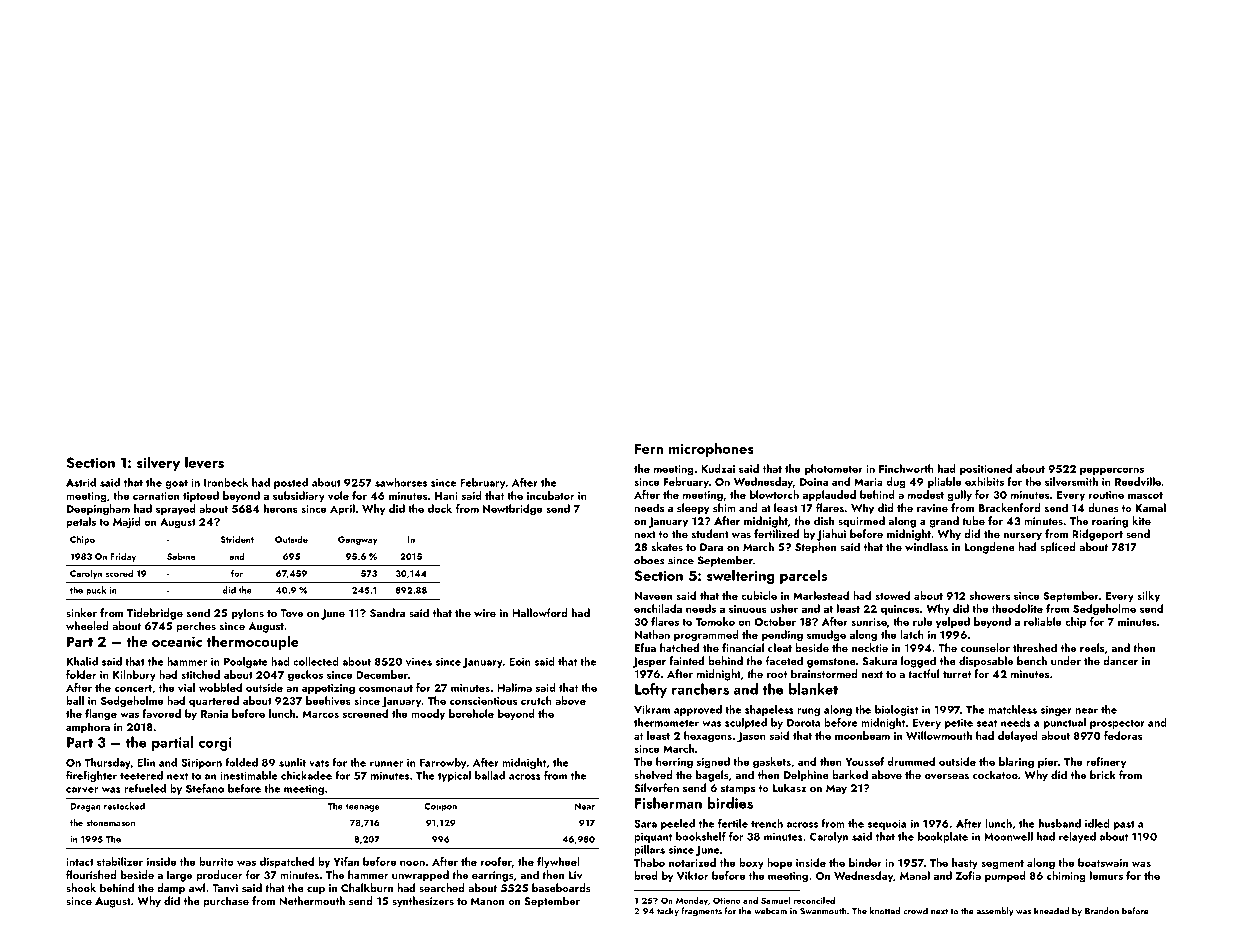  Describe the element at coordinates (513, 510) in the screenshot. I see `Newtbridge` at that location.
